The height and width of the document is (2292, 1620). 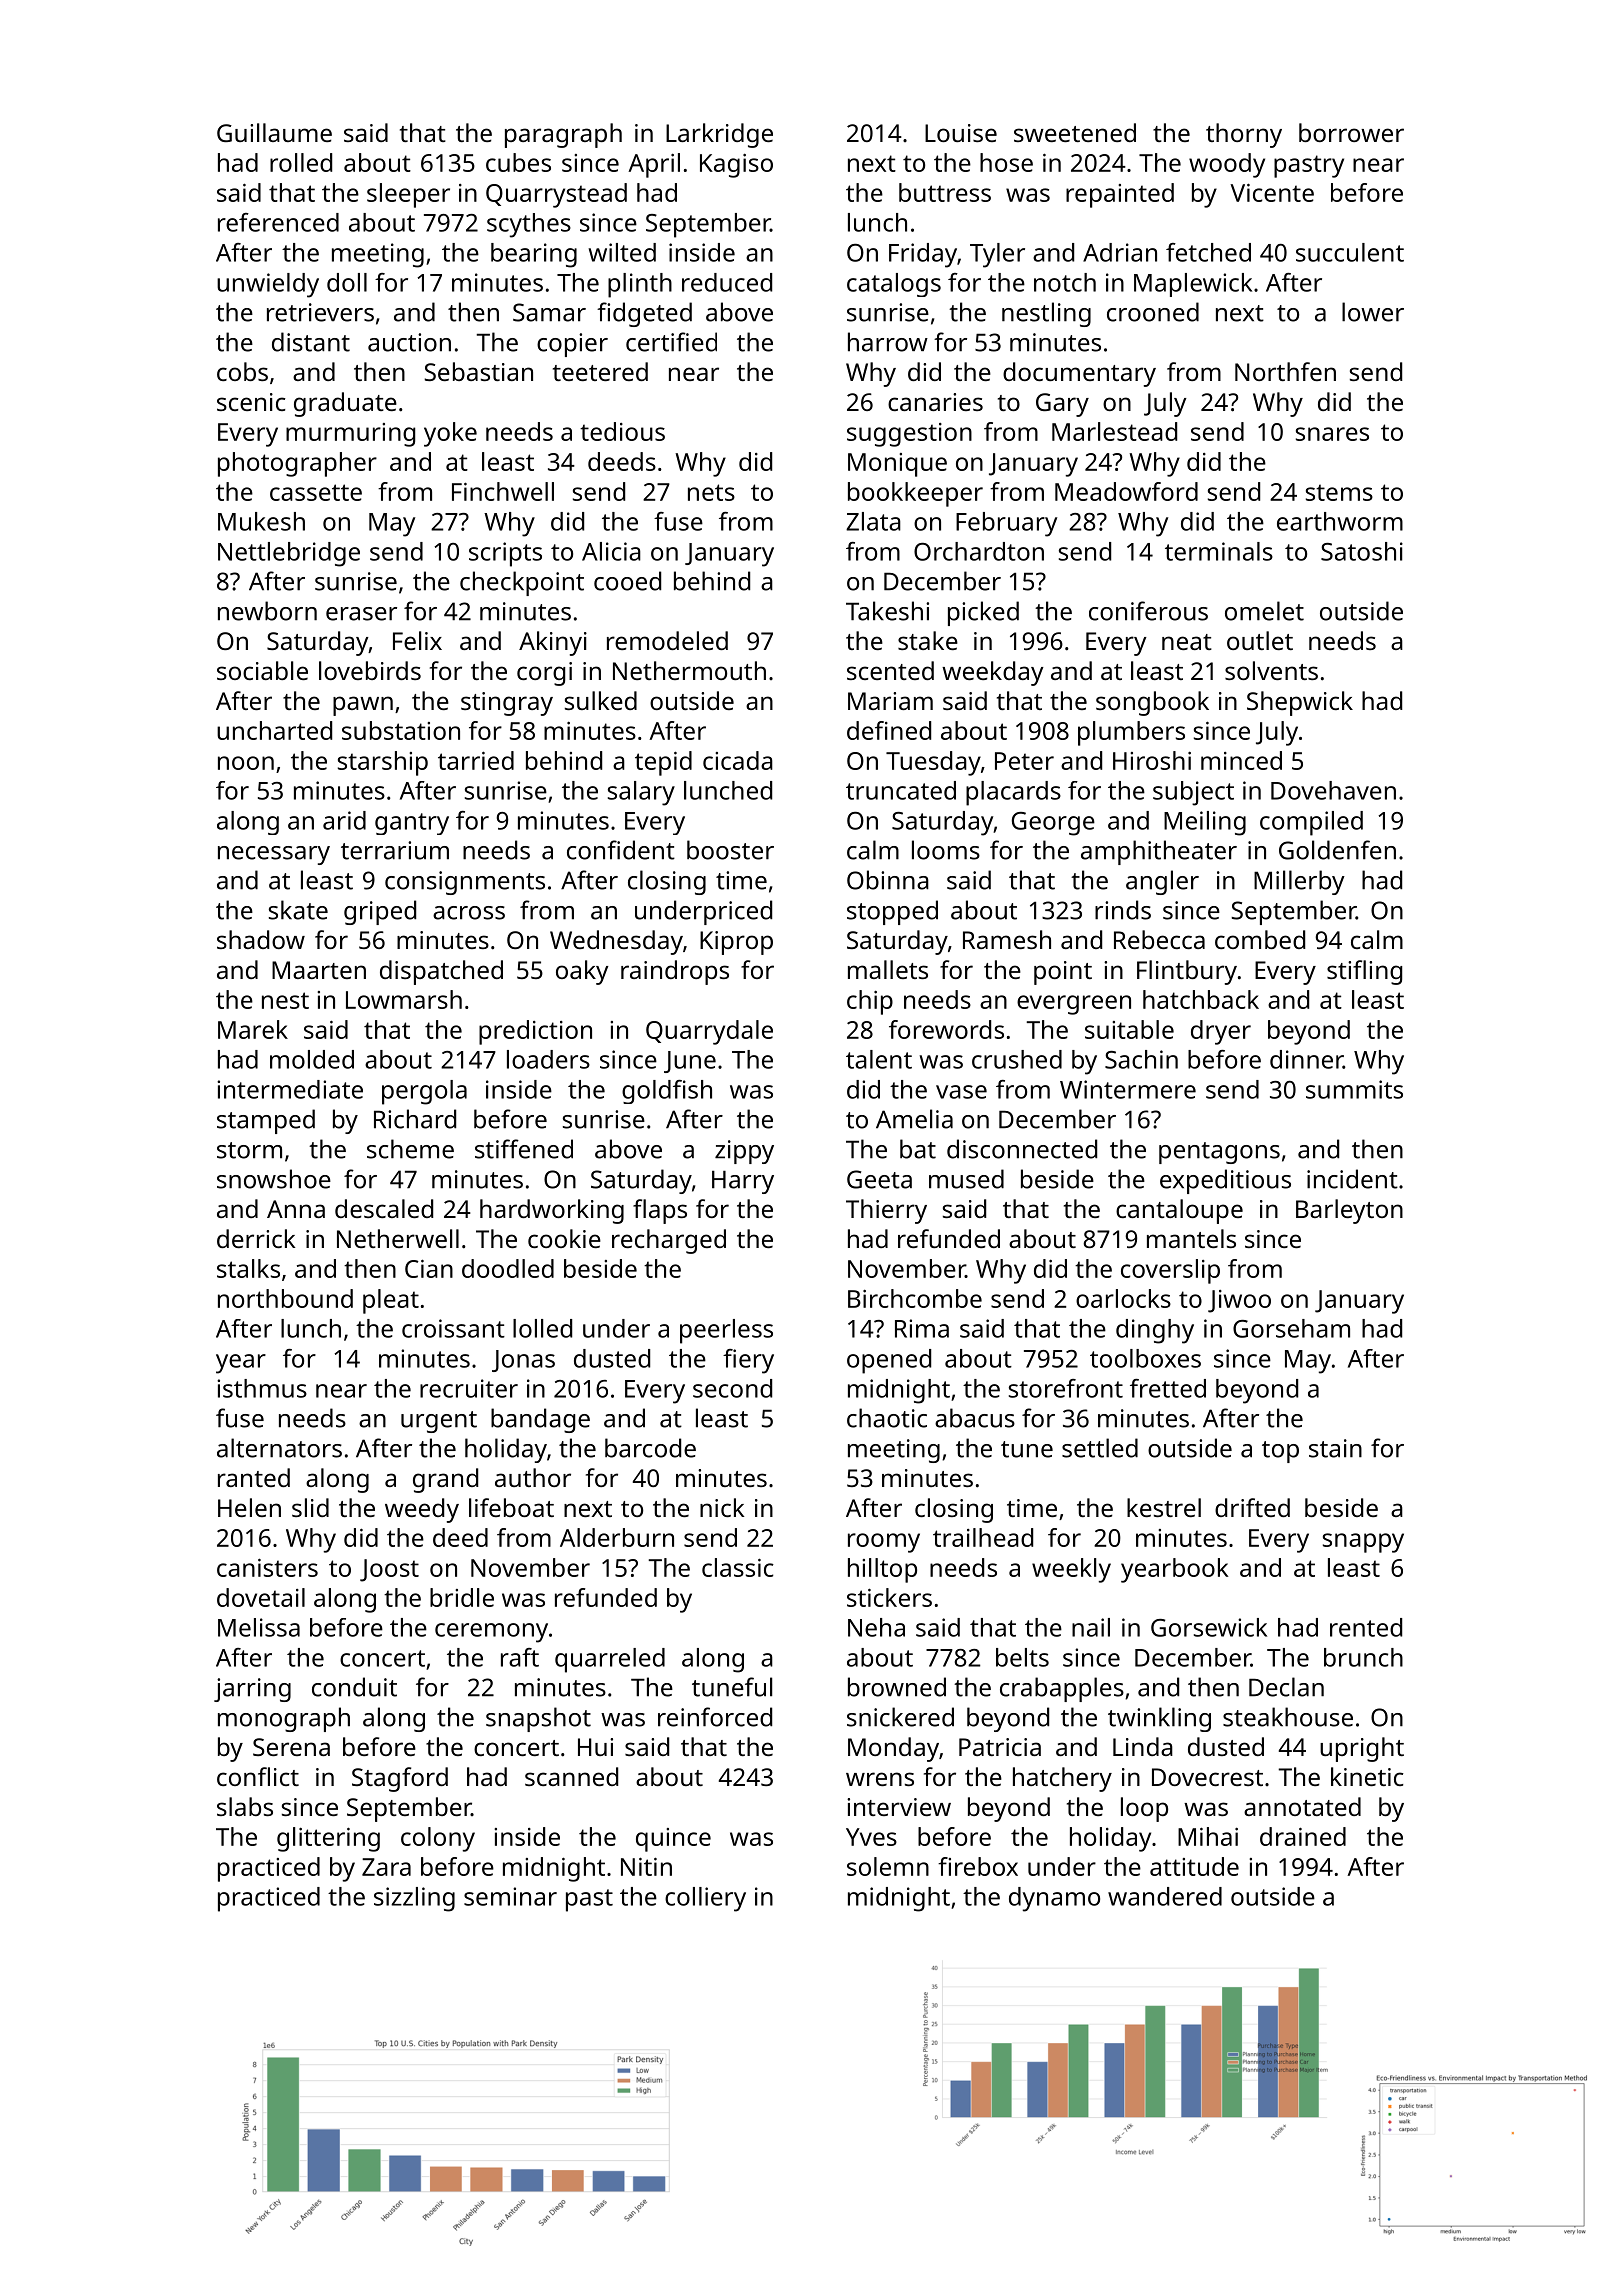 What do you see at coordinates (738, 760) in the document?
I see `cicada` at bounding box center [738, 760].
